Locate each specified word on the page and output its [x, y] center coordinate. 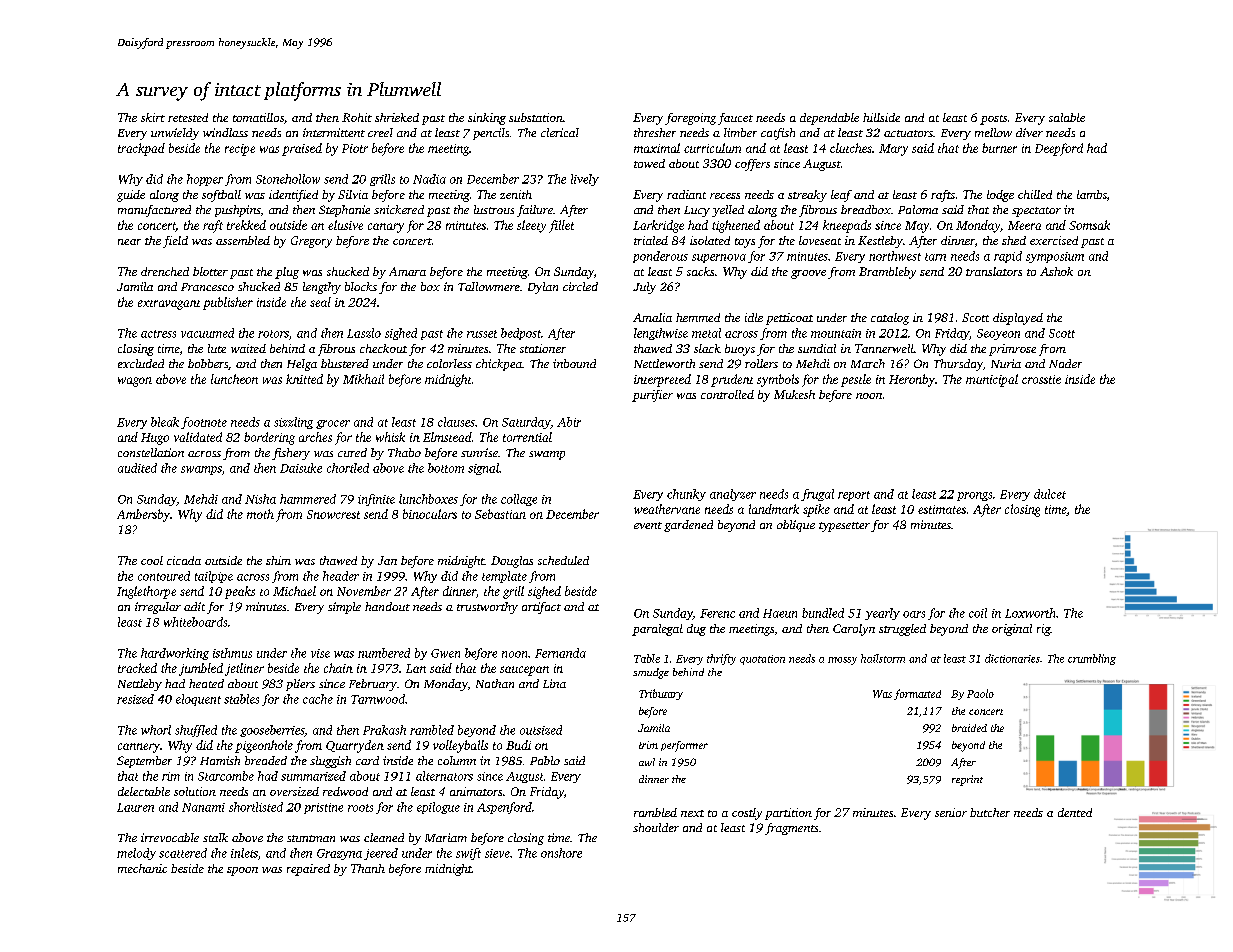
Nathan [495, 683]
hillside [881, 117]
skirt [153, 117]
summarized [313, 776]
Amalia [652, 317]
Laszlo [364, 333]
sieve [497, 853]
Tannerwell [884, 348]
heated [206, 683]
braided [969, 728]
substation [536, 117]
